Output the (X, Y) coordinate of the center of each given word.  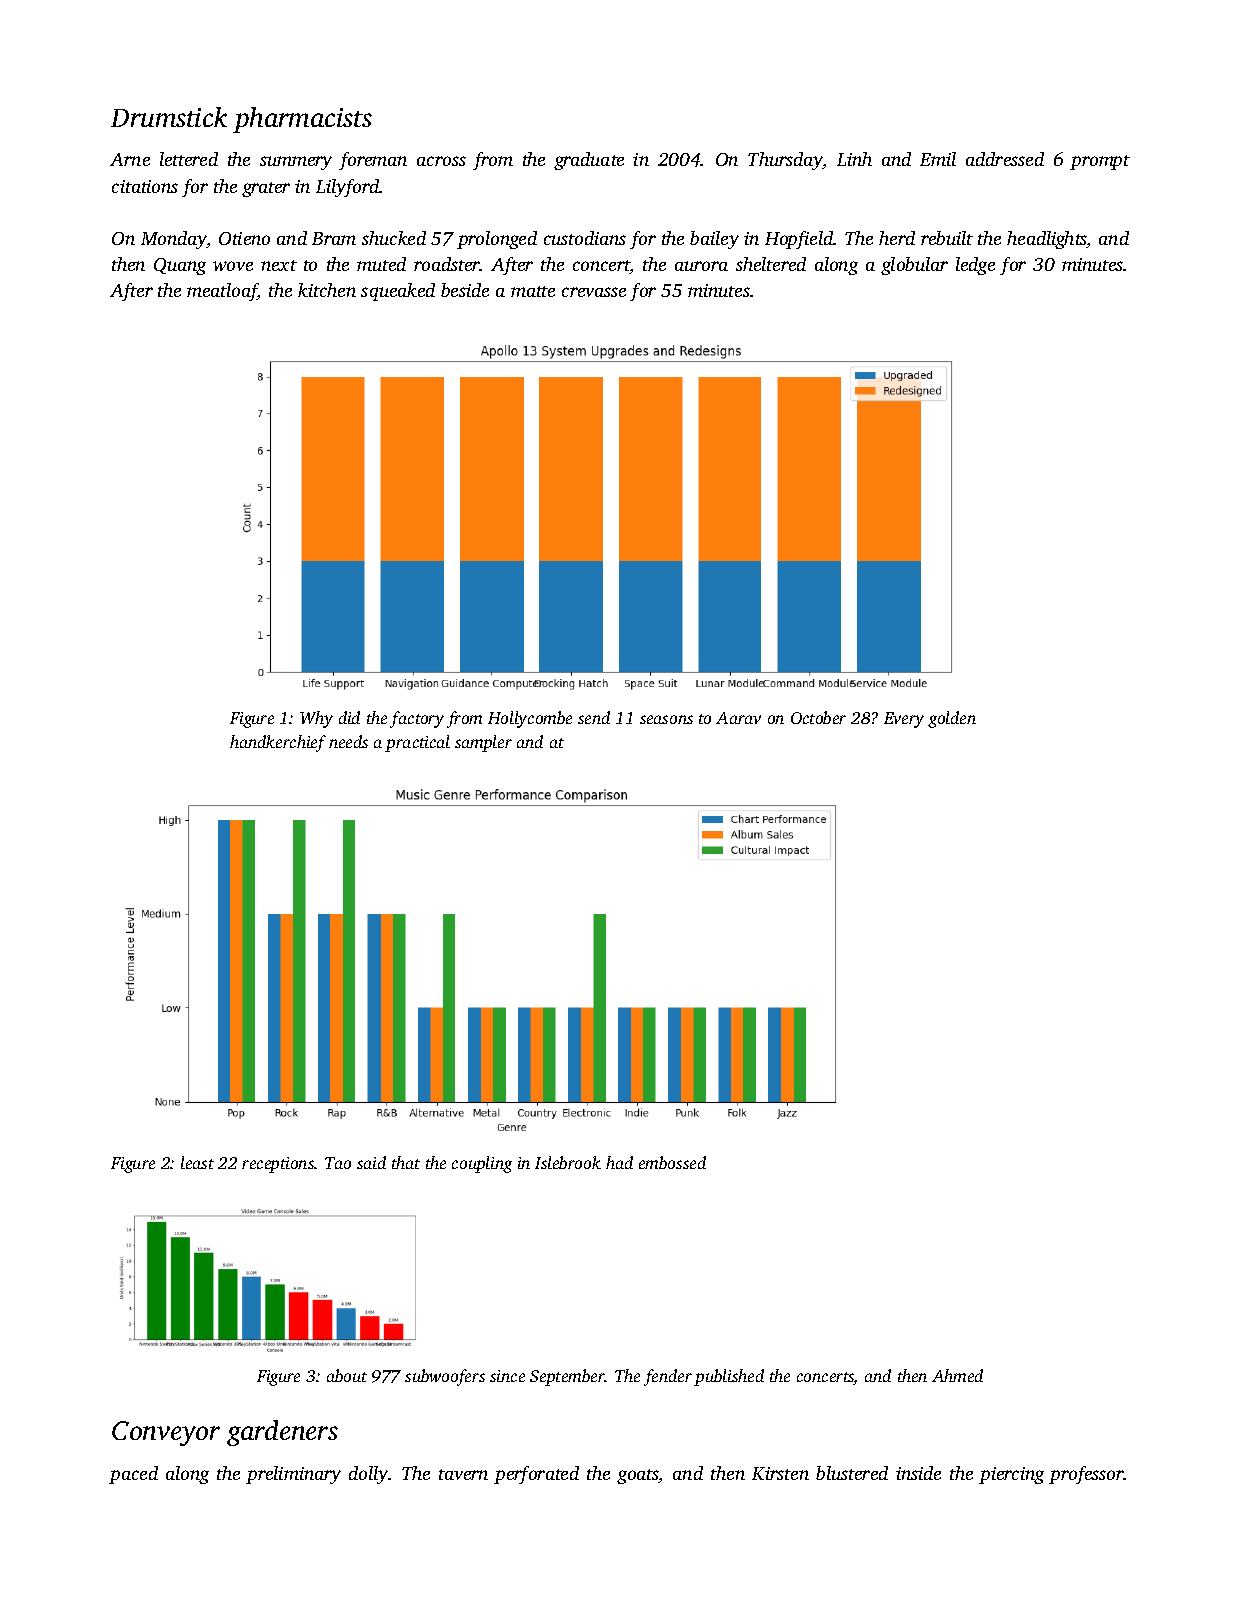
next (279, 265)
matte (533, 291)
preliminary (293, 1475)
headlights (1047, 240)
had (619, 1162)
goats (638, 1476)
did (349, 717)
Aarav (738, 718)
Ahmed (957, 1375)
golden (952, 719)
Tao (338, 1163)
